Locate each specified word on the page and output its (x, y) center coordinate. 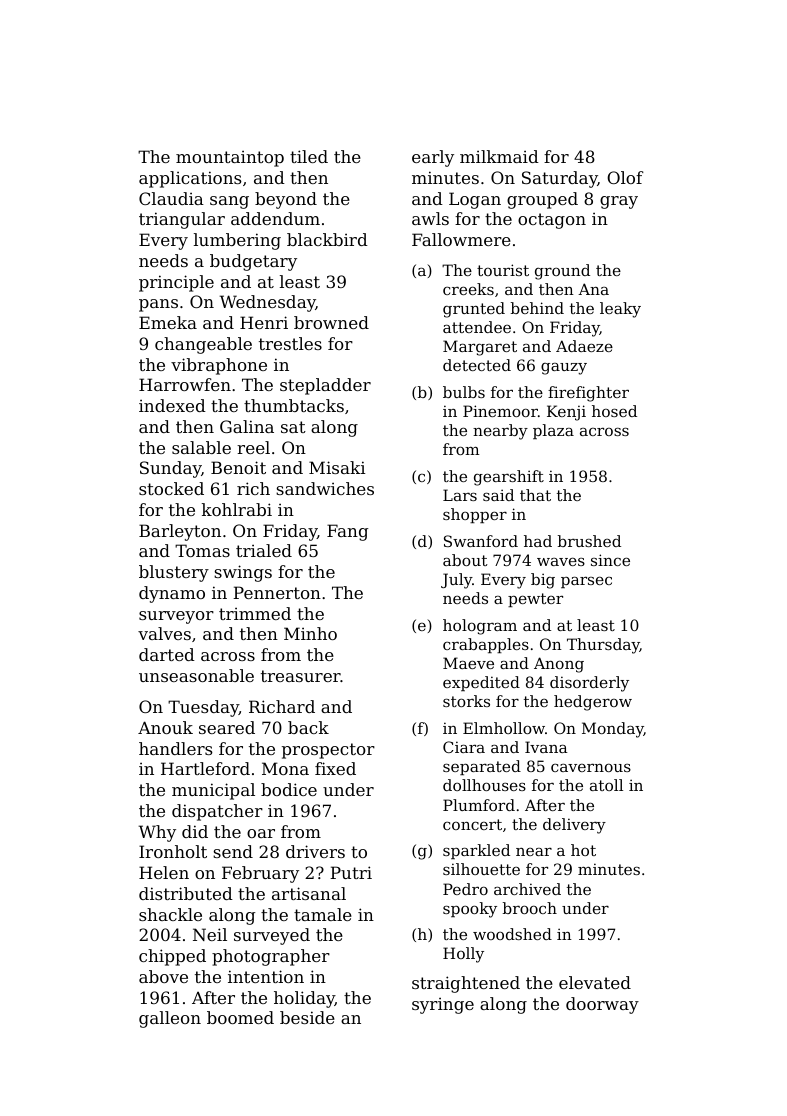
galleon (170, 1019)
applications (190, 179)
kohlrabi (237, 509)
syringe (443, 1006)
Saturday (559, 179)
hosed (614, 411)
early (433, 158)
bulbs (464, 392)
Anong (559, 665)
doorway (602, 1005)
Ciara (464, 747)
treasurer (301, 676)
